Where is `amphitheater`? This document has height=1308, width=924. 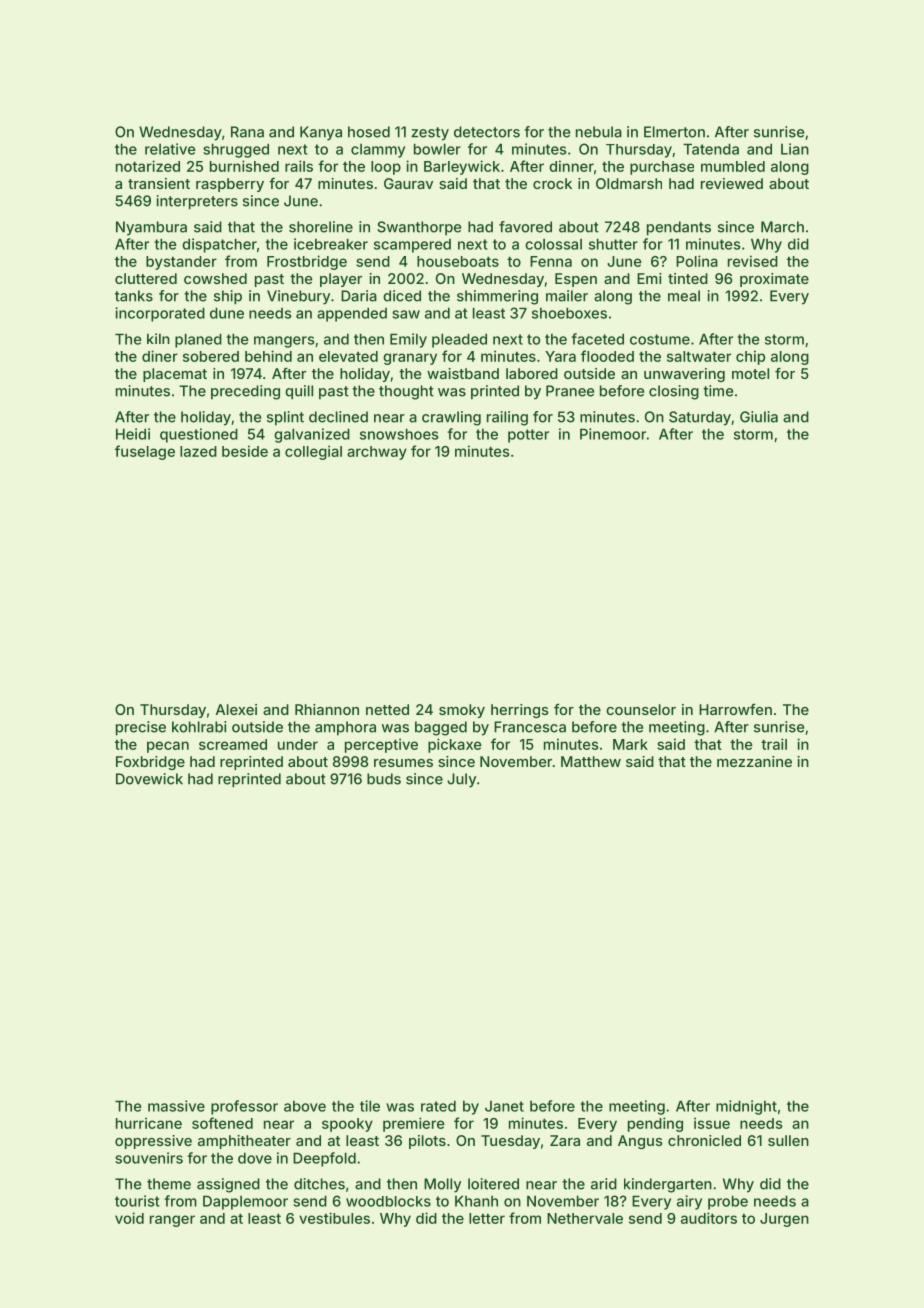
amphitheater is located at coordinates (244, 1142).
